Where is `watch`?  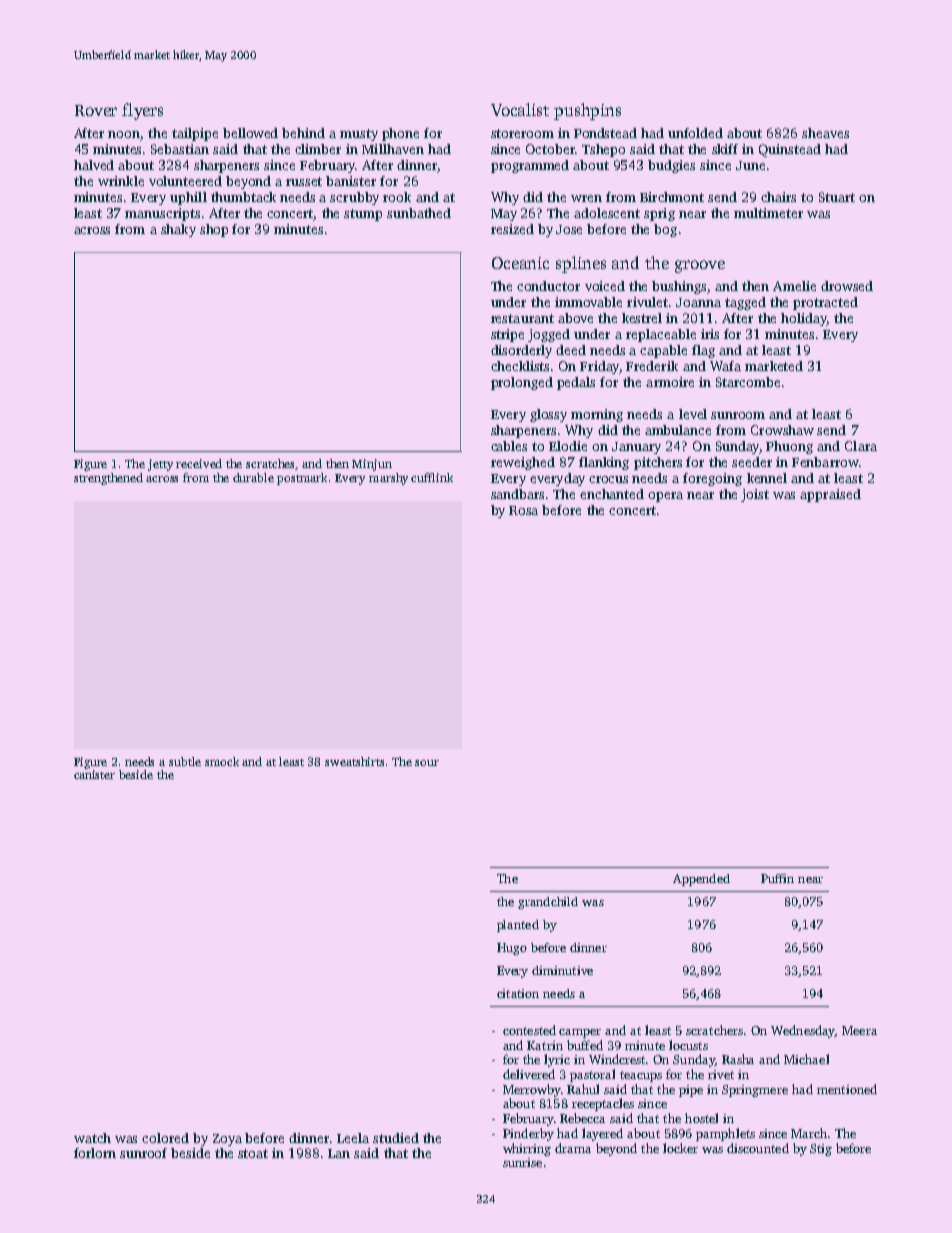 watch is located at coordinates (92, 1138).
